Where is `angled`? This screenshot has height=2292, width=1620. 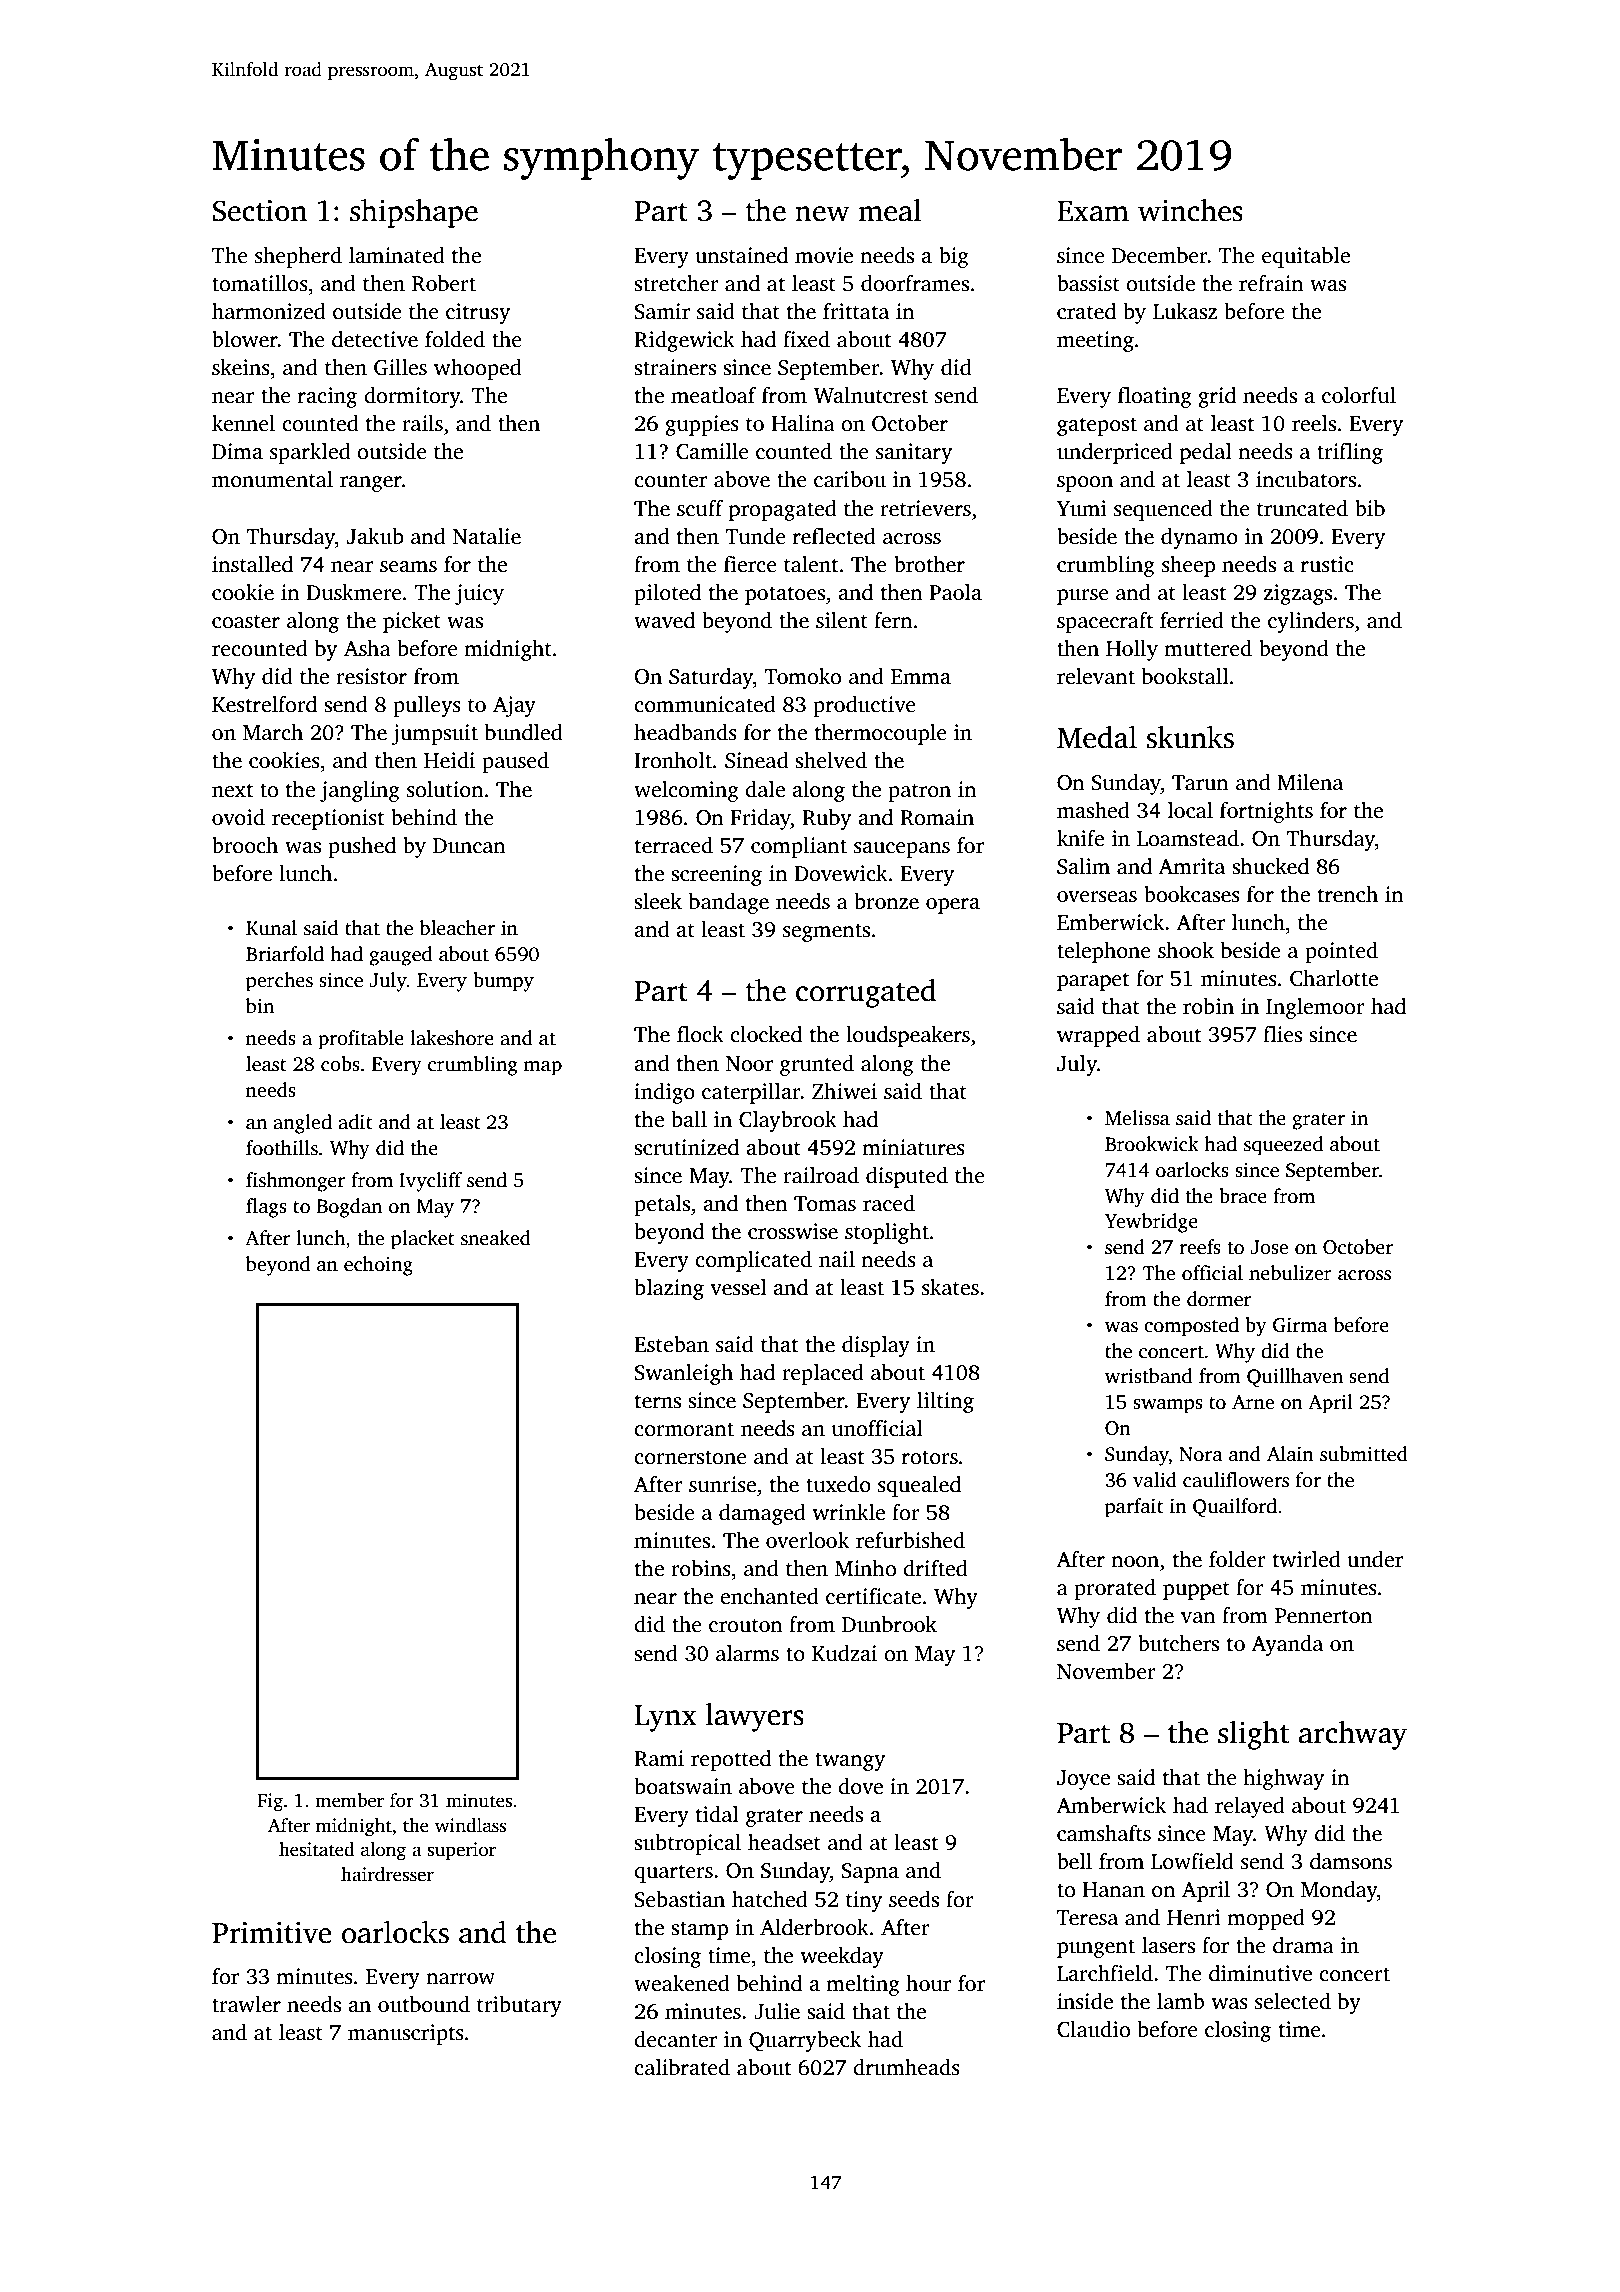 angled is located at coordinates (302, 1124).
